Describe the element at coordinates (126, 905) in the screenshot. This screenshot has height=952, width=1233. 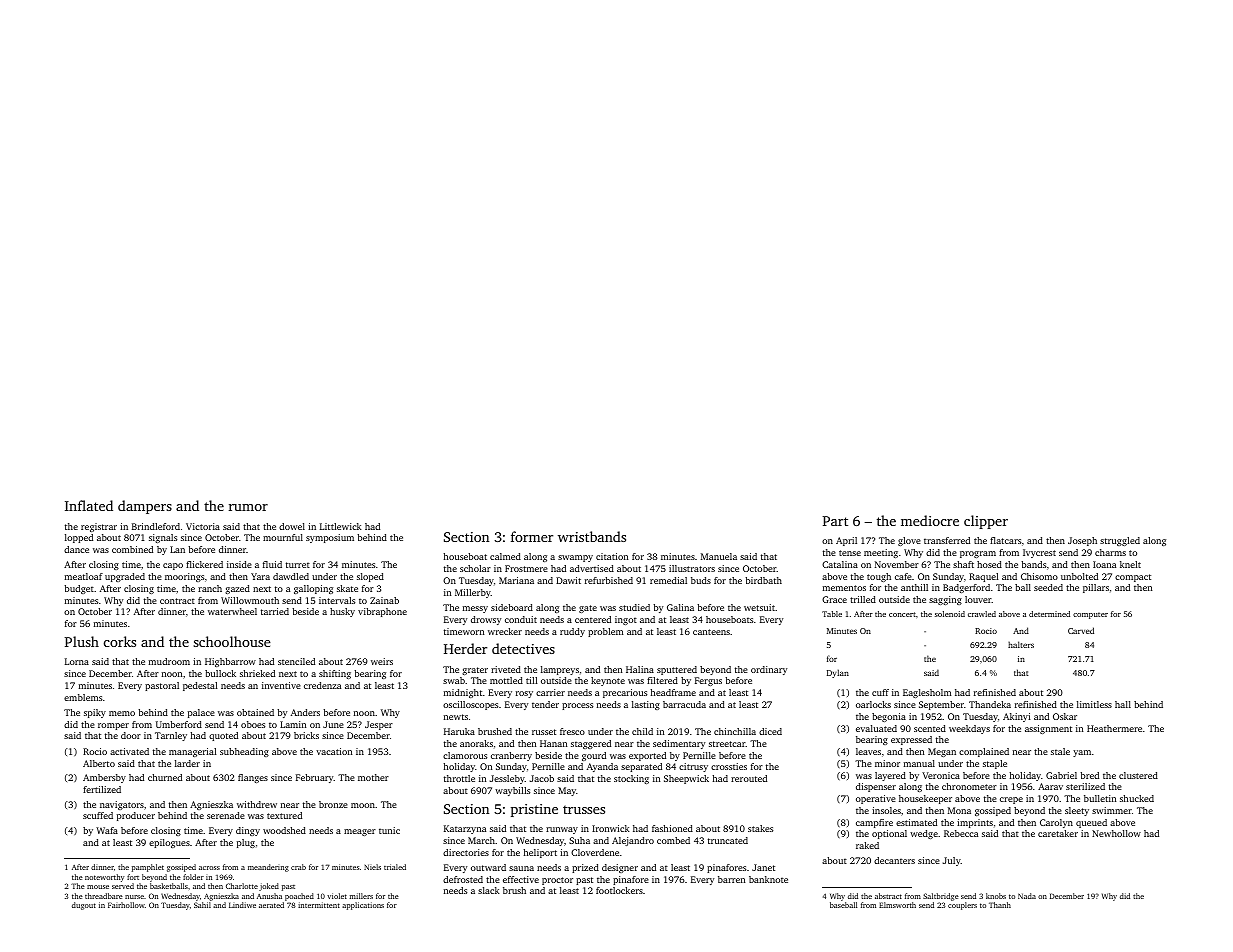
I see `Fairhollow` at that location.
